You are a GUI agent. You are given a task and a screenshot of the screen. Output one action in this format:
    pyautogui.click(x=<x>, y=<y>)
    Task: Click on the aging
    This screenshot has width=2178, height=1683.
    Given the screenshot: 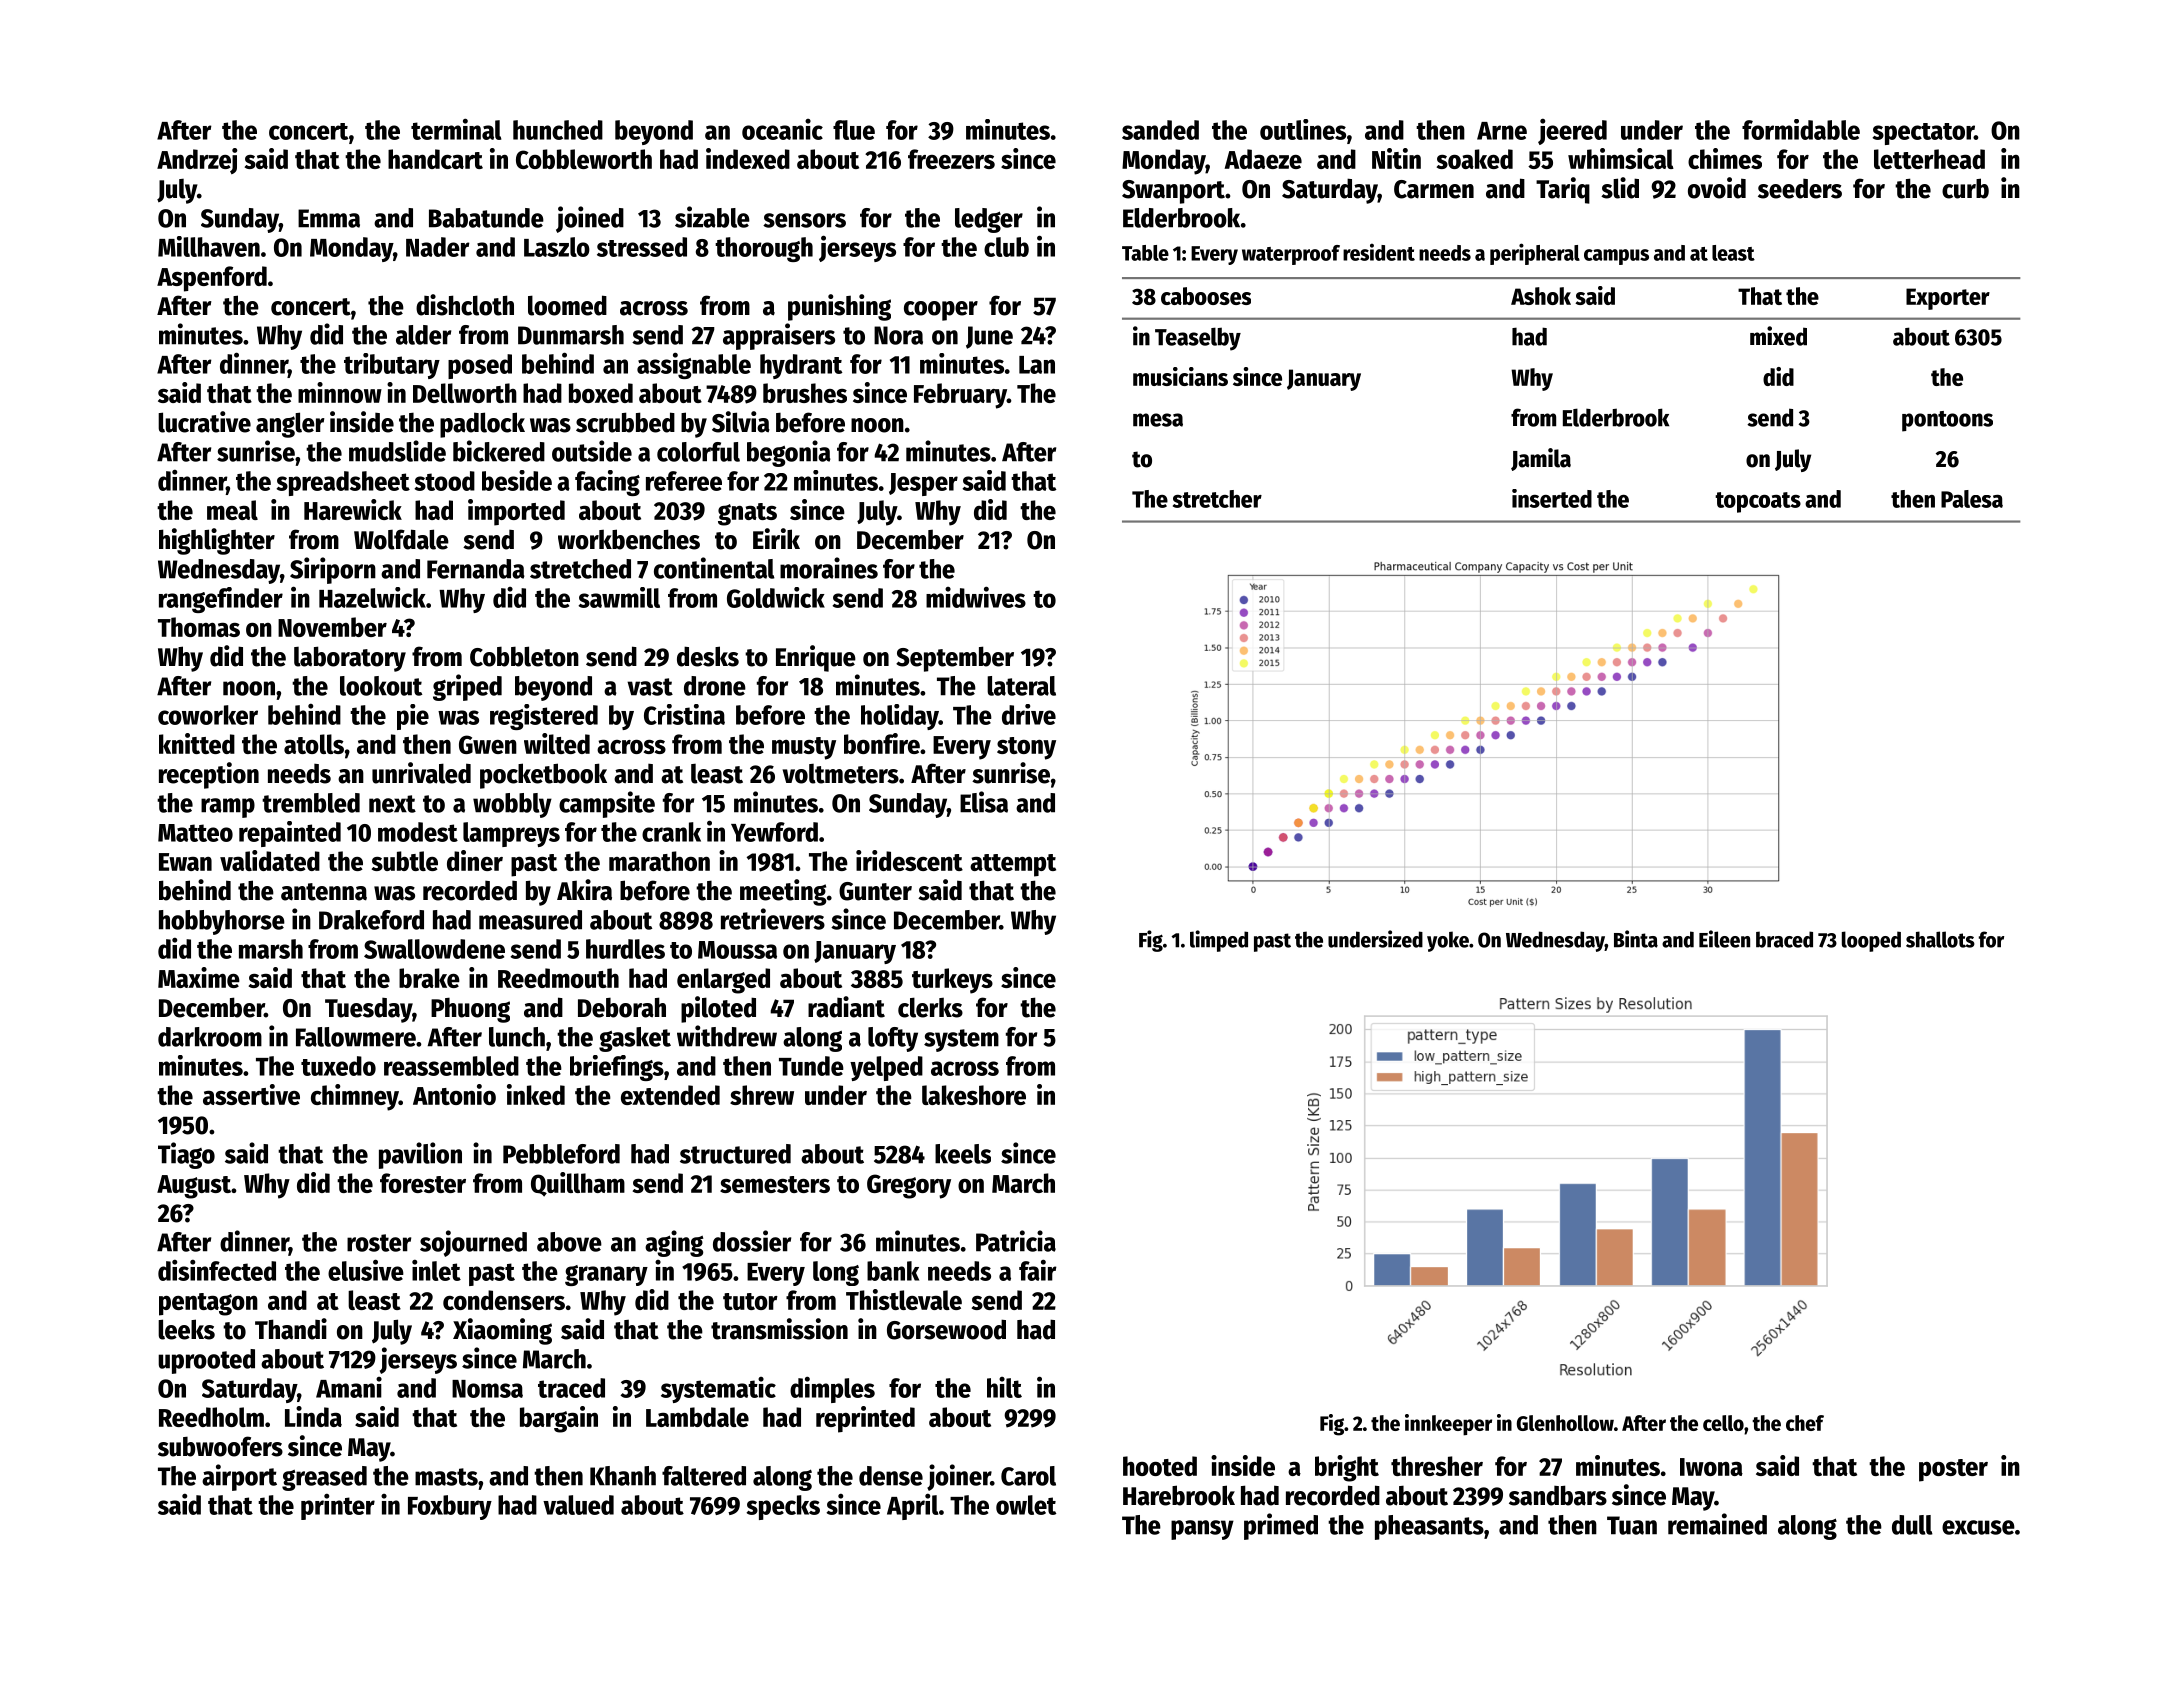 What is the action you would take?
    pyautogui.click(x=674, y=1243)
